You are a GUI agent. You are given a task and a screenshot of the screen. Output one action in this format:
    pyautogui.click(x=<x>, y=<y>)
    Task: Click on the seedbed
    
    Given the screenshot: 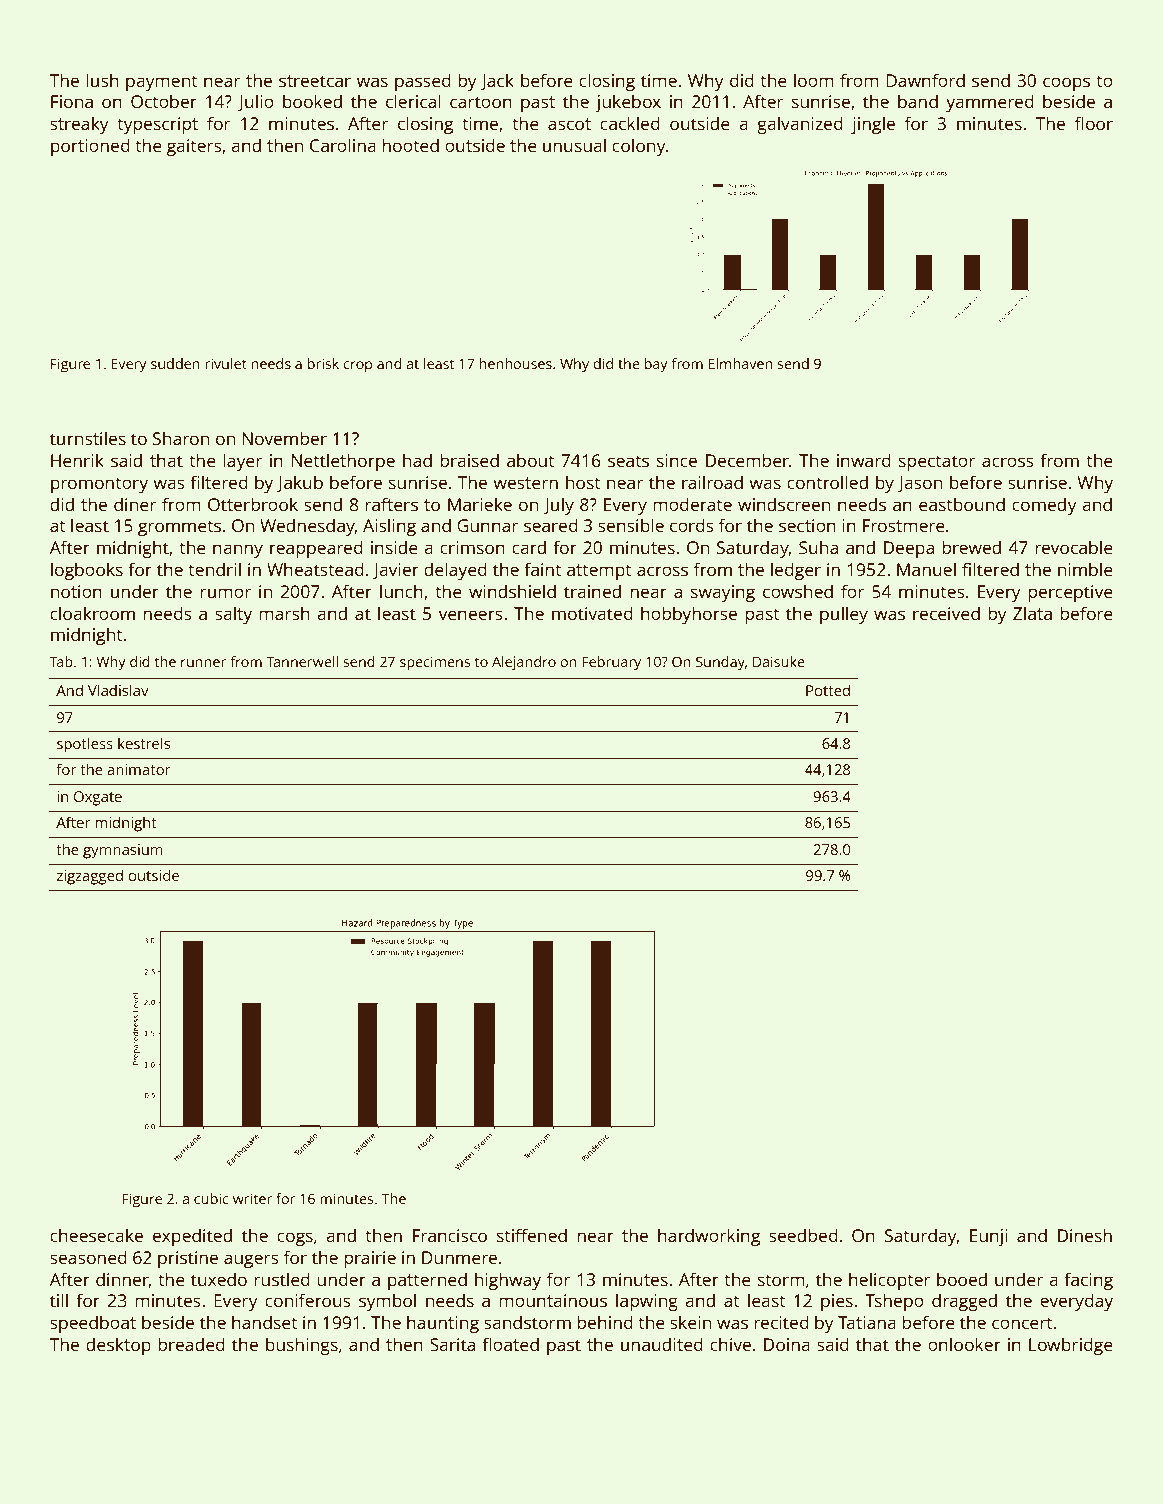 What is the action you would take?
    pyautogui.click(x=803, y=1235)
